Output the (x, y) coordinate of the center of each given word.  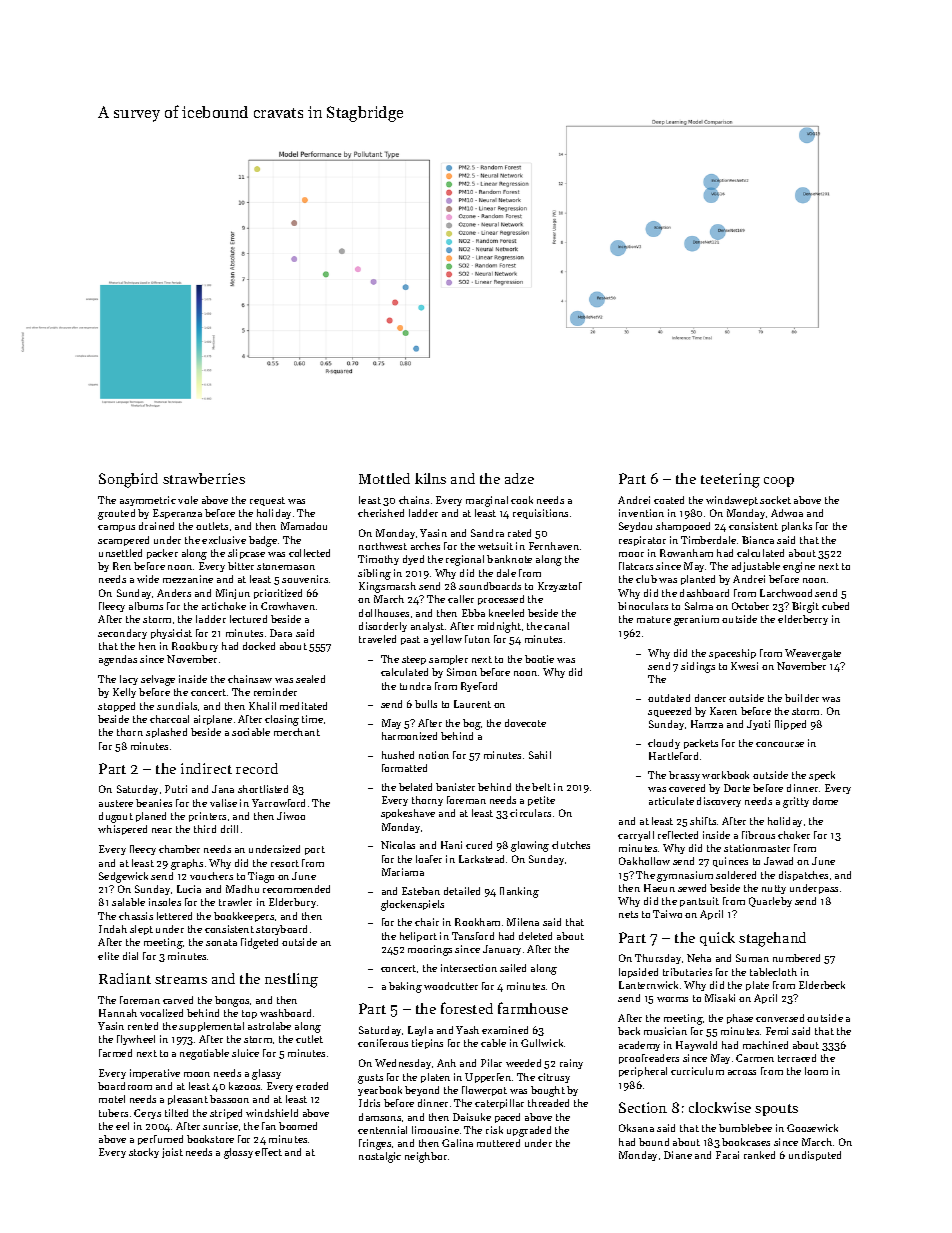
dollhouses (384, 613)
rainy (571, 1064)
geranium (696, 620)
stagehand (772, 939)
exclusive (224, 540)
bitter (241, 566)
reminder (275, 692)
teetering (730, 480)
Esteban (421, 891)
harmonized (409, 736)
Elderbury (292, 903)
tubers (113, 1113)
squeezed (669, 712)
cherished (381, 513)
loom (816, 1071)
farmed (115, 1053)
